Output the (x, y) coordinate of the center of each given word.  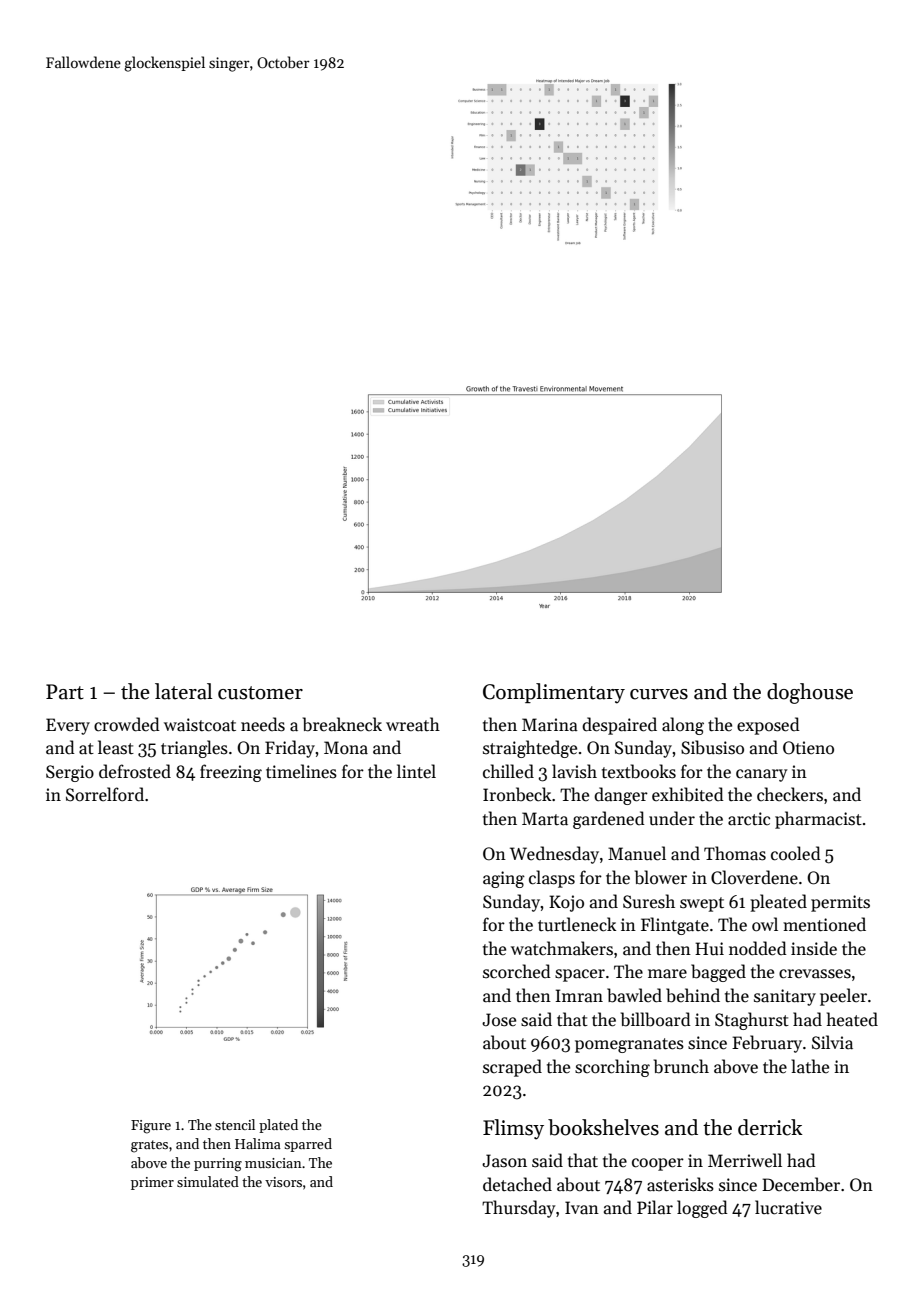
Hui (709, 948)
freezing (231, 773)
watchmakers (562, 948)
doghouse (810, 693)
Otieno (808, 748)
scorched (517, 971)
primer (152, 1183)
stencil (235, 1124)
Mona (346, 748)
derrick (770, 1127)
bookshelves (603, 1127)
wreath (413, 724)
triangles (194, 749)
